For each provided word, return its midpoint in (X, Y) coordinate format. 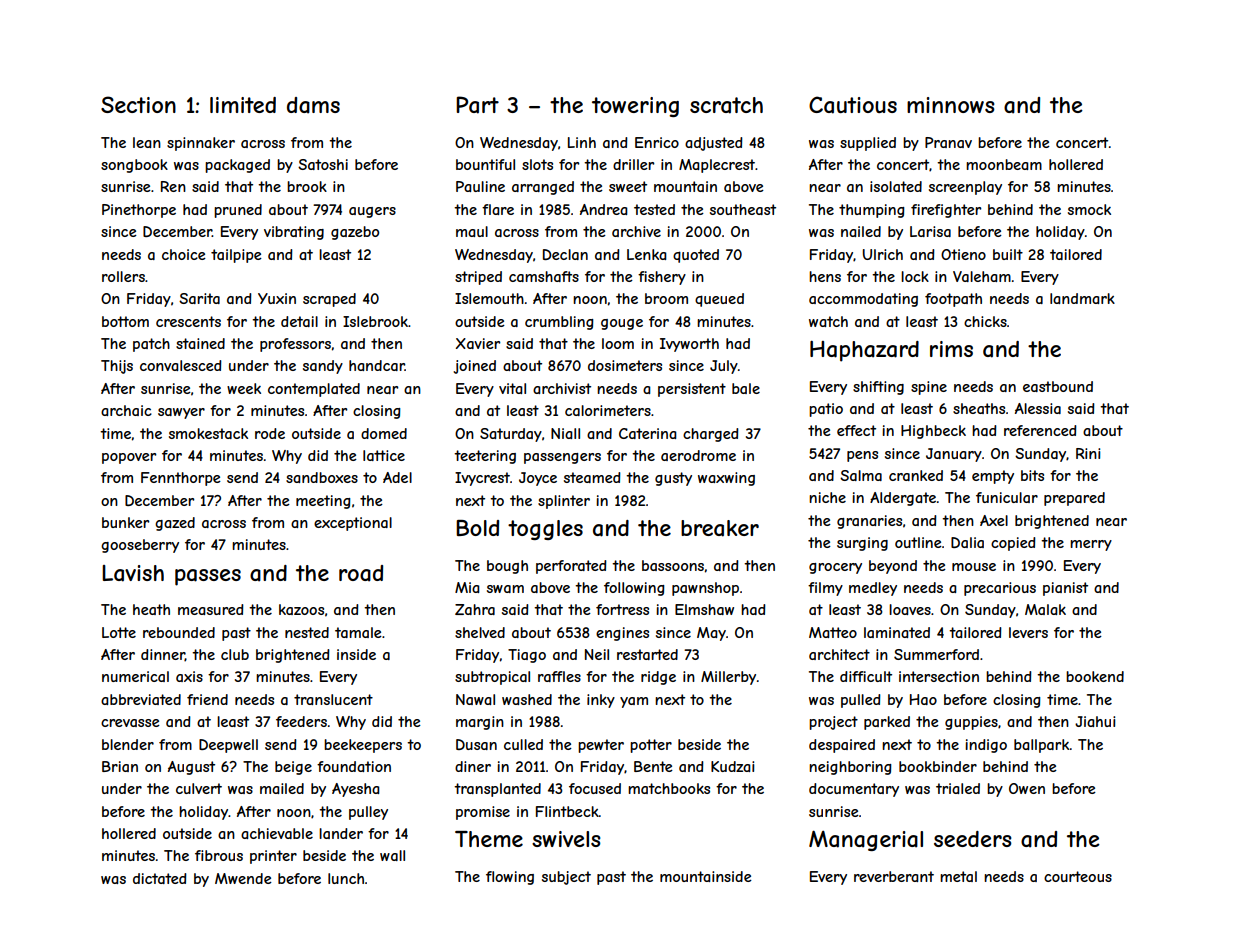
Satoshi (323, 164)
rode (270, 433)
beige (293, 768)
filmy (825, 589)
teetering (485, 457)
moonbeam (1004, 164)
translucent (333, 699)
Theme (489, 839)
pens (862, 456)
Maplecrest (717, 166)
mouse (974, 567)
